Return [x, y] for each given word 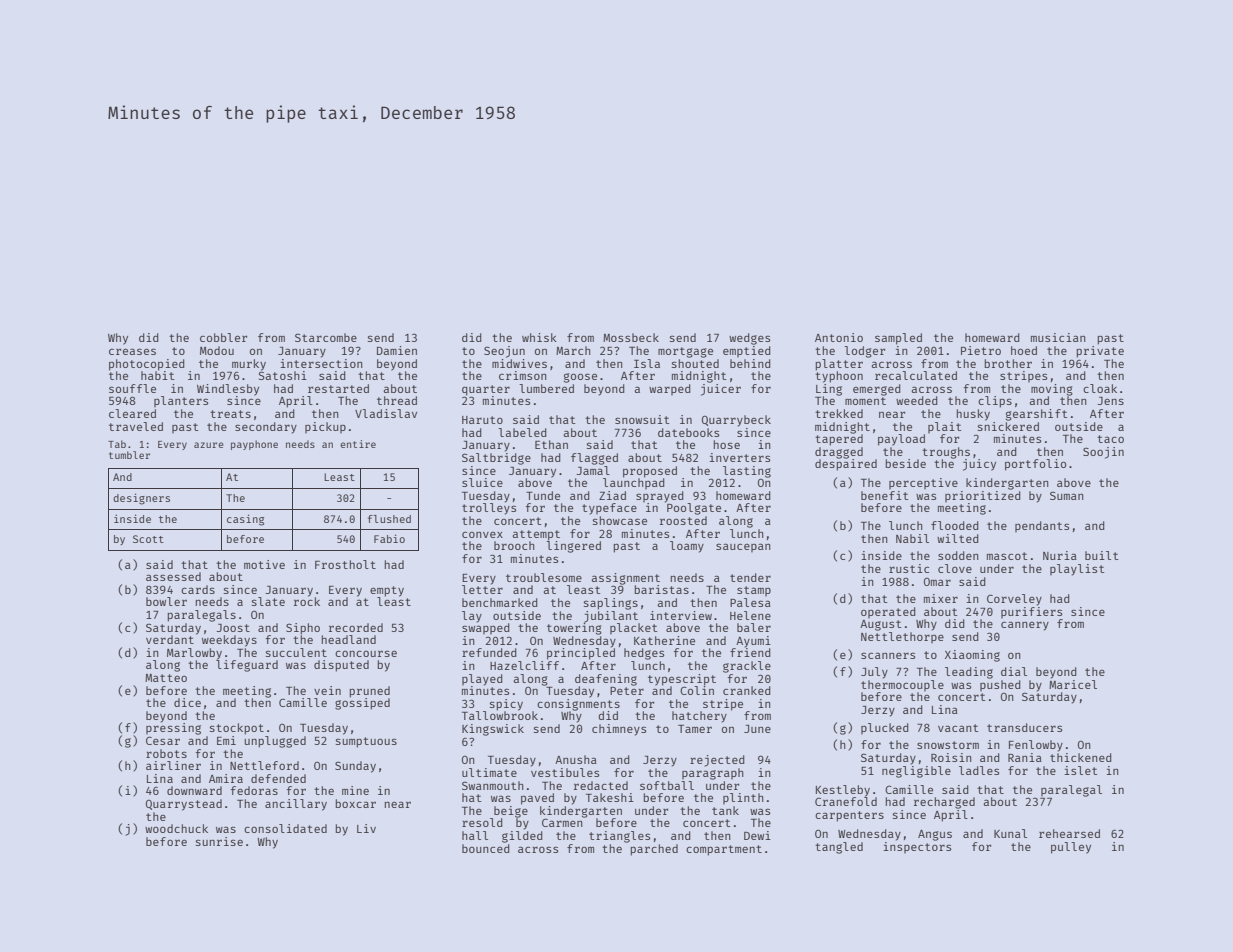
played [482, 680]
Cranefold [846, 801]
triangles [619, 837]
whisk [539, 337]
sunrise [219, 841]
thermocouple [902, 685]
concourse [366, 653]
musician [1058, 337]
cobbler [223, 337]
